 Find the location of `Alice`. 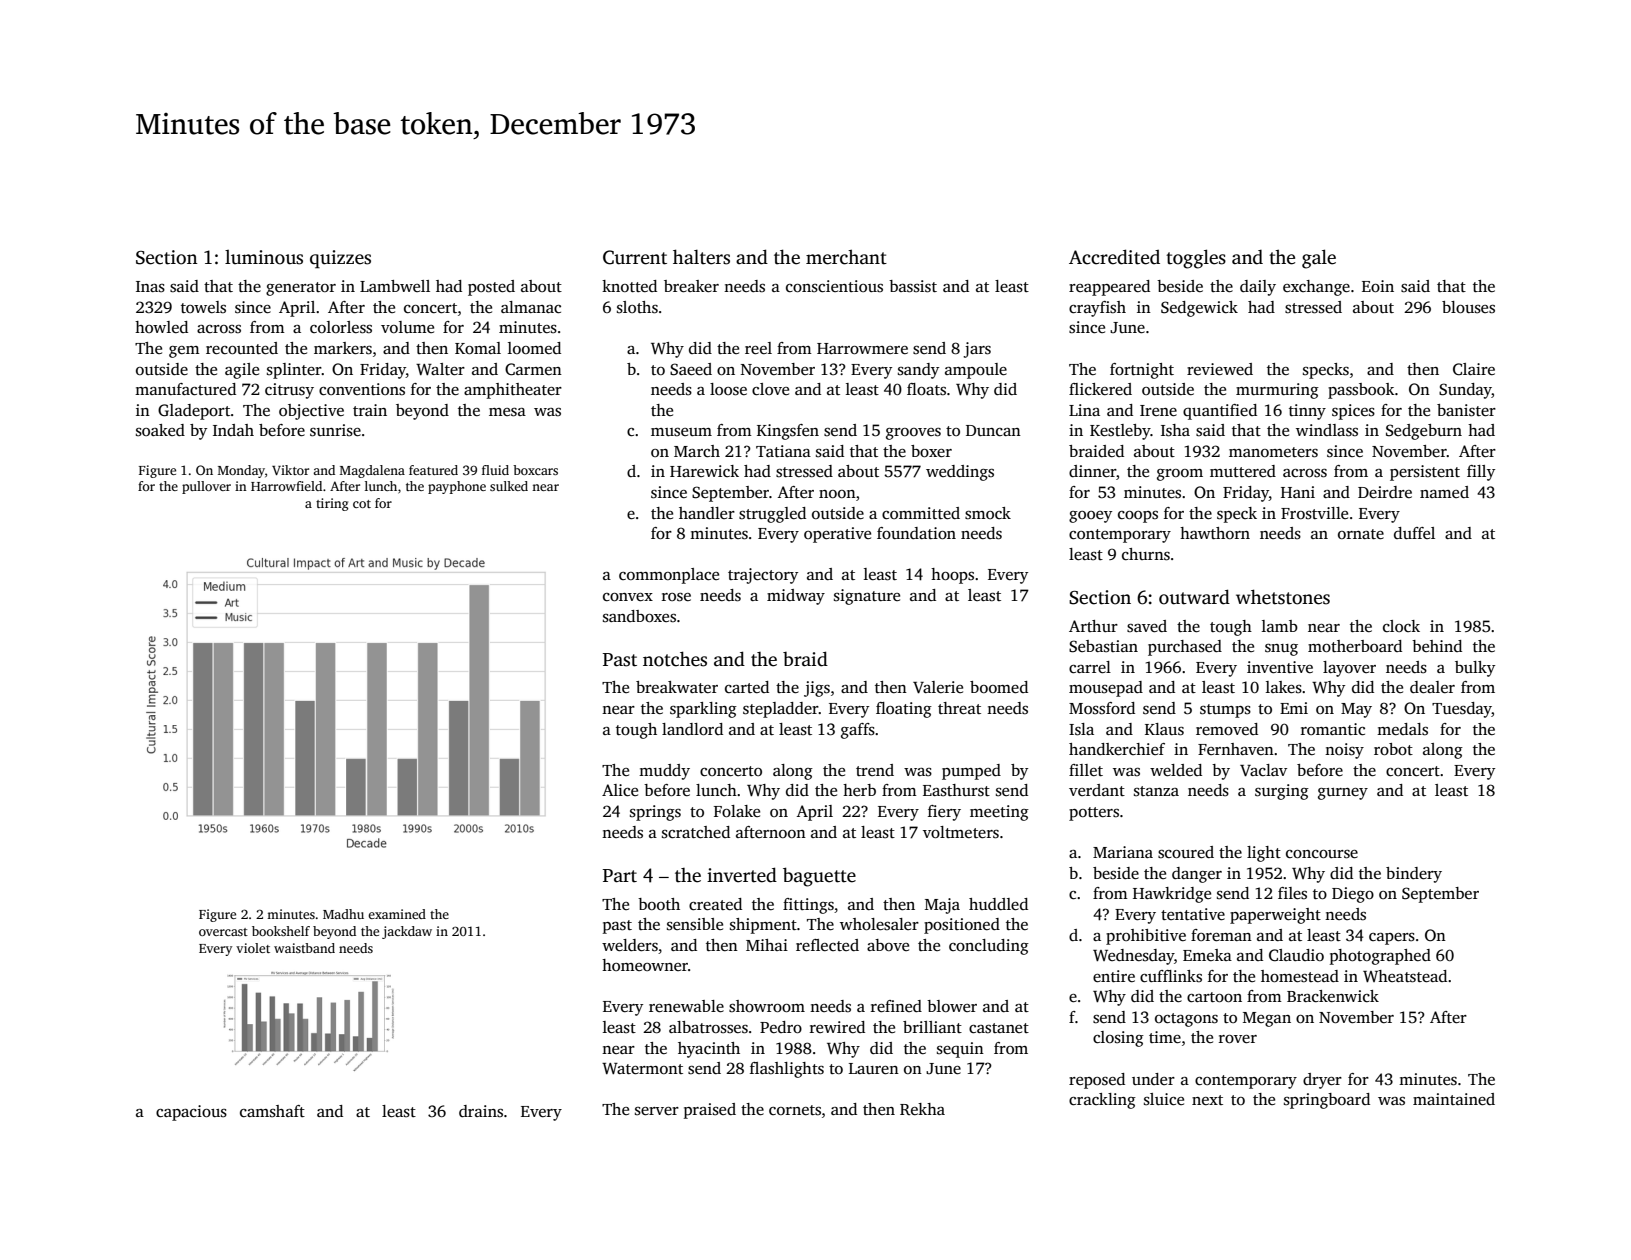

Alice is located at coordinates (620, 790).
